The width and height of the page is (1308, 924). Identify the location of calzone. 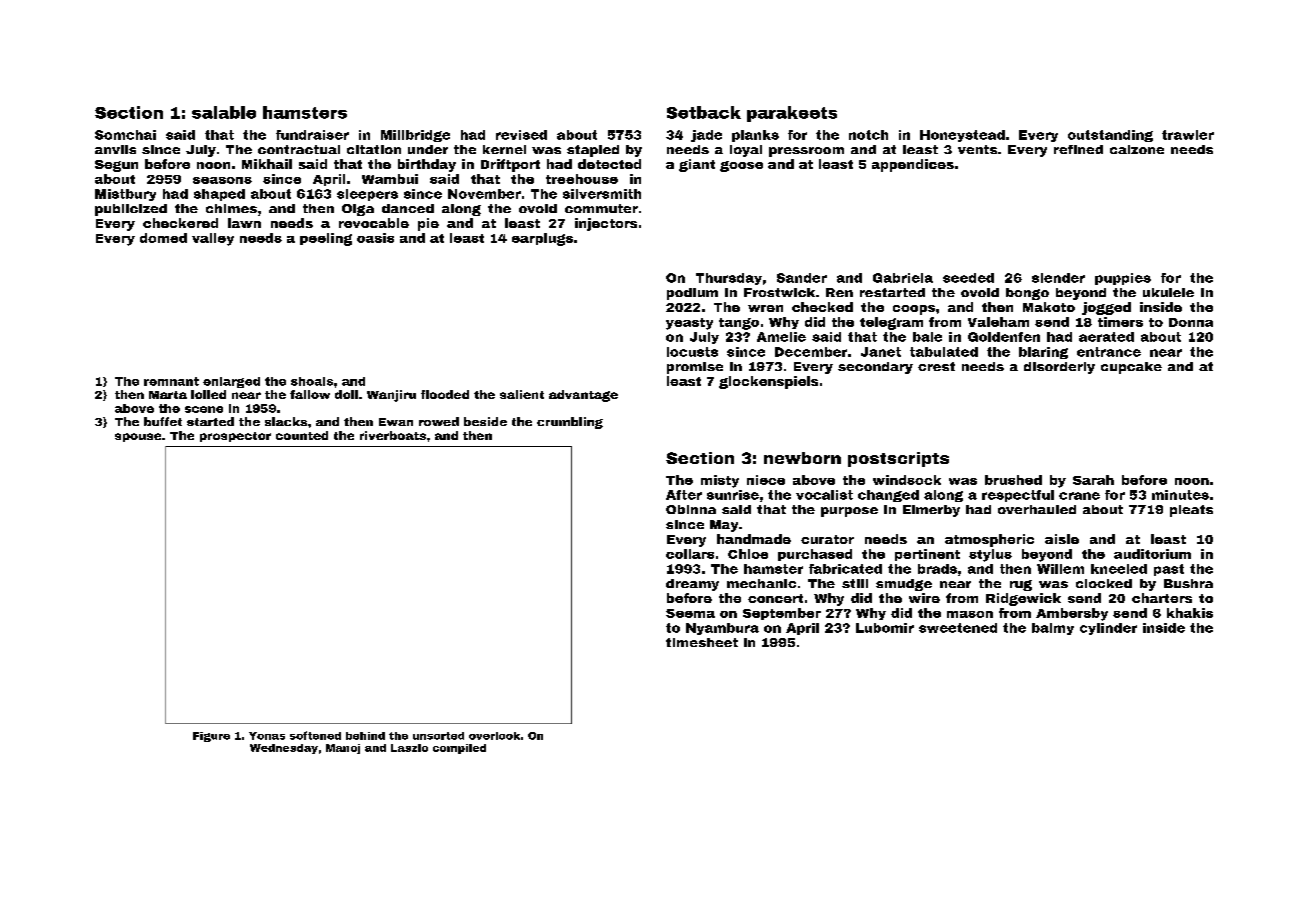
(1137, 149).
